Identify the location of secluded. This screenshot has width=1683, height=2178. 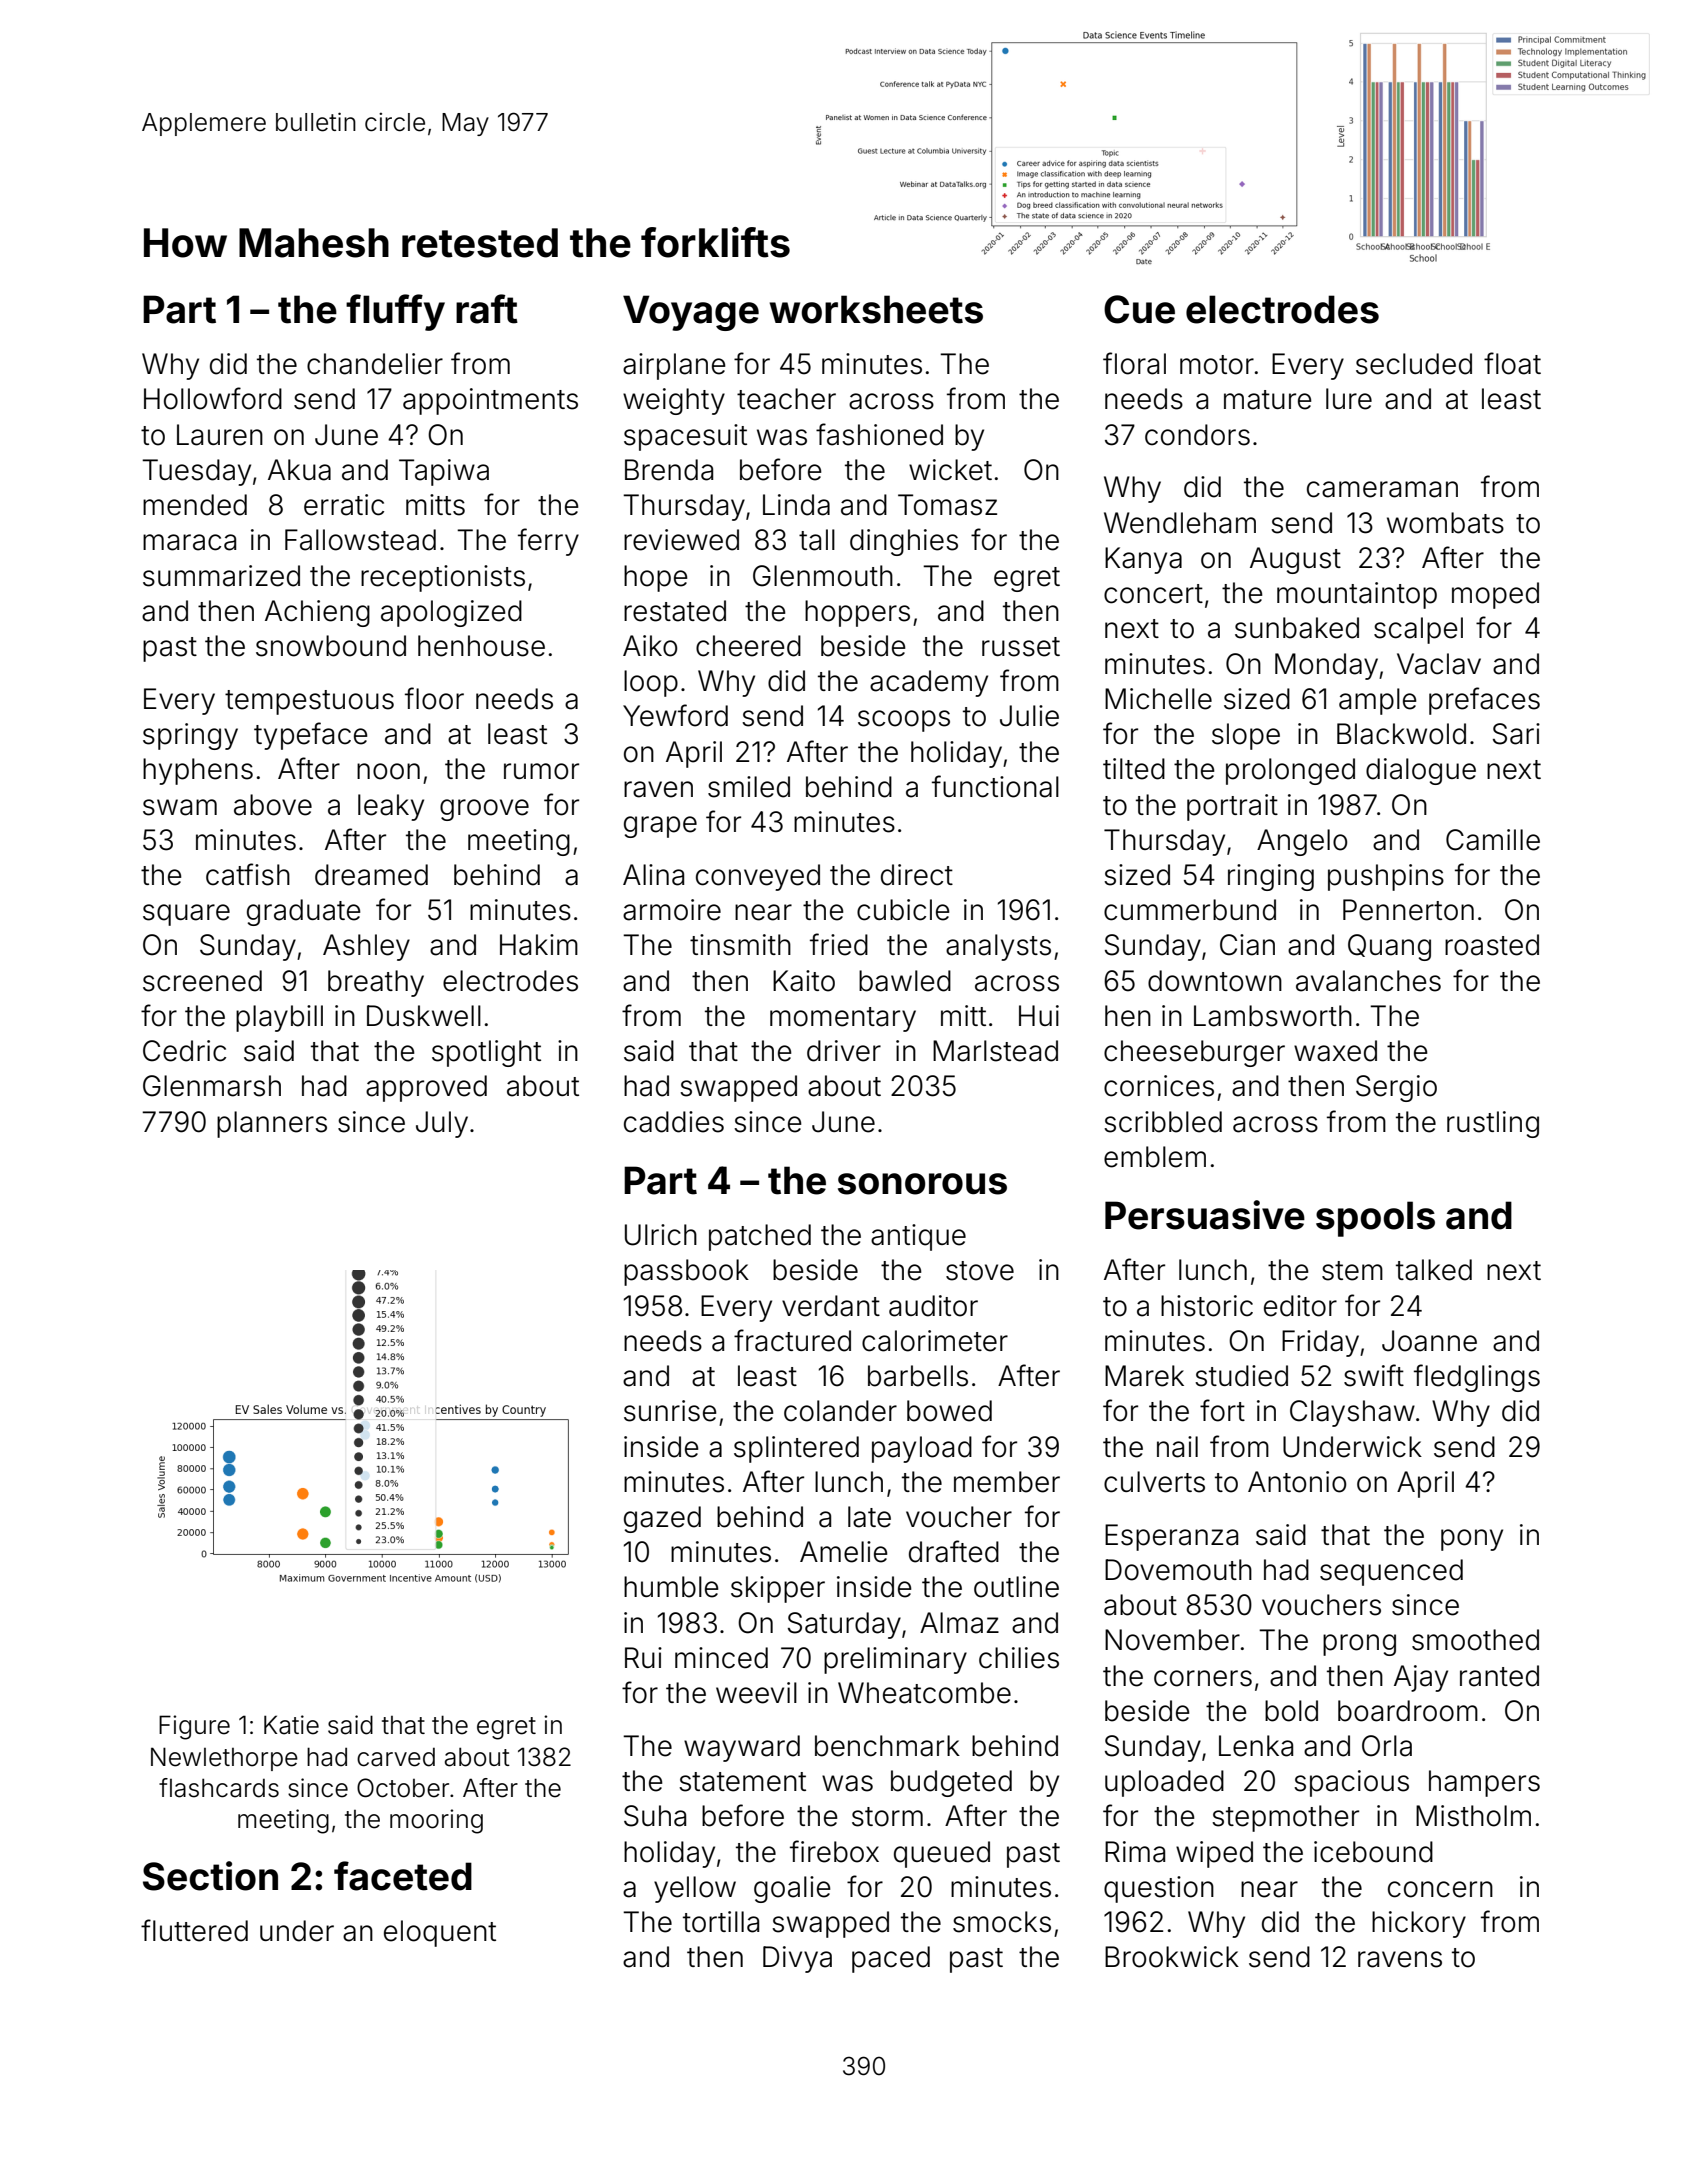
(1414, 364).
